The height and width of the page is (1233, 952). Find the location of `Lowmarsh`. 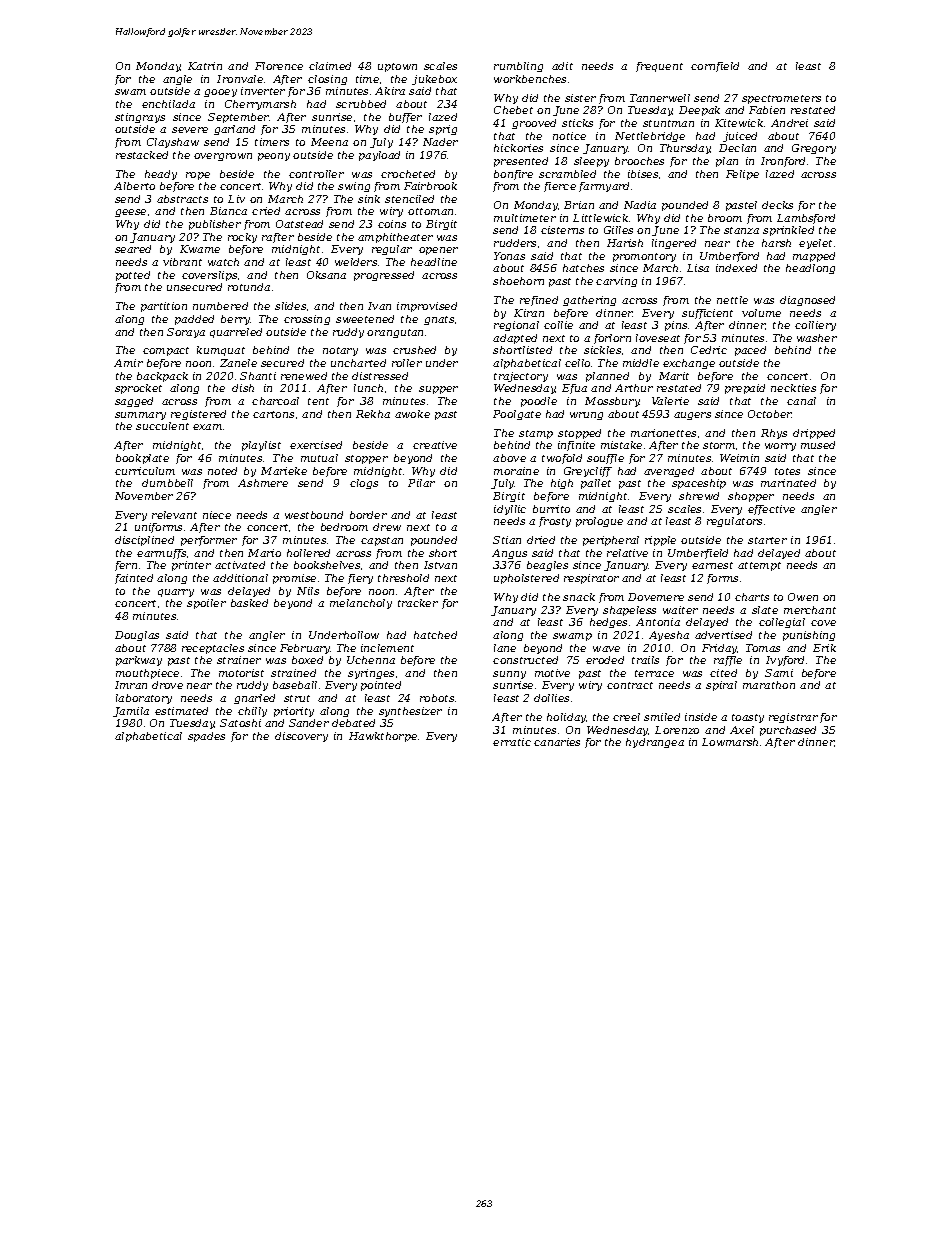

Lowmarsh is located at coordinates (730, 742).
